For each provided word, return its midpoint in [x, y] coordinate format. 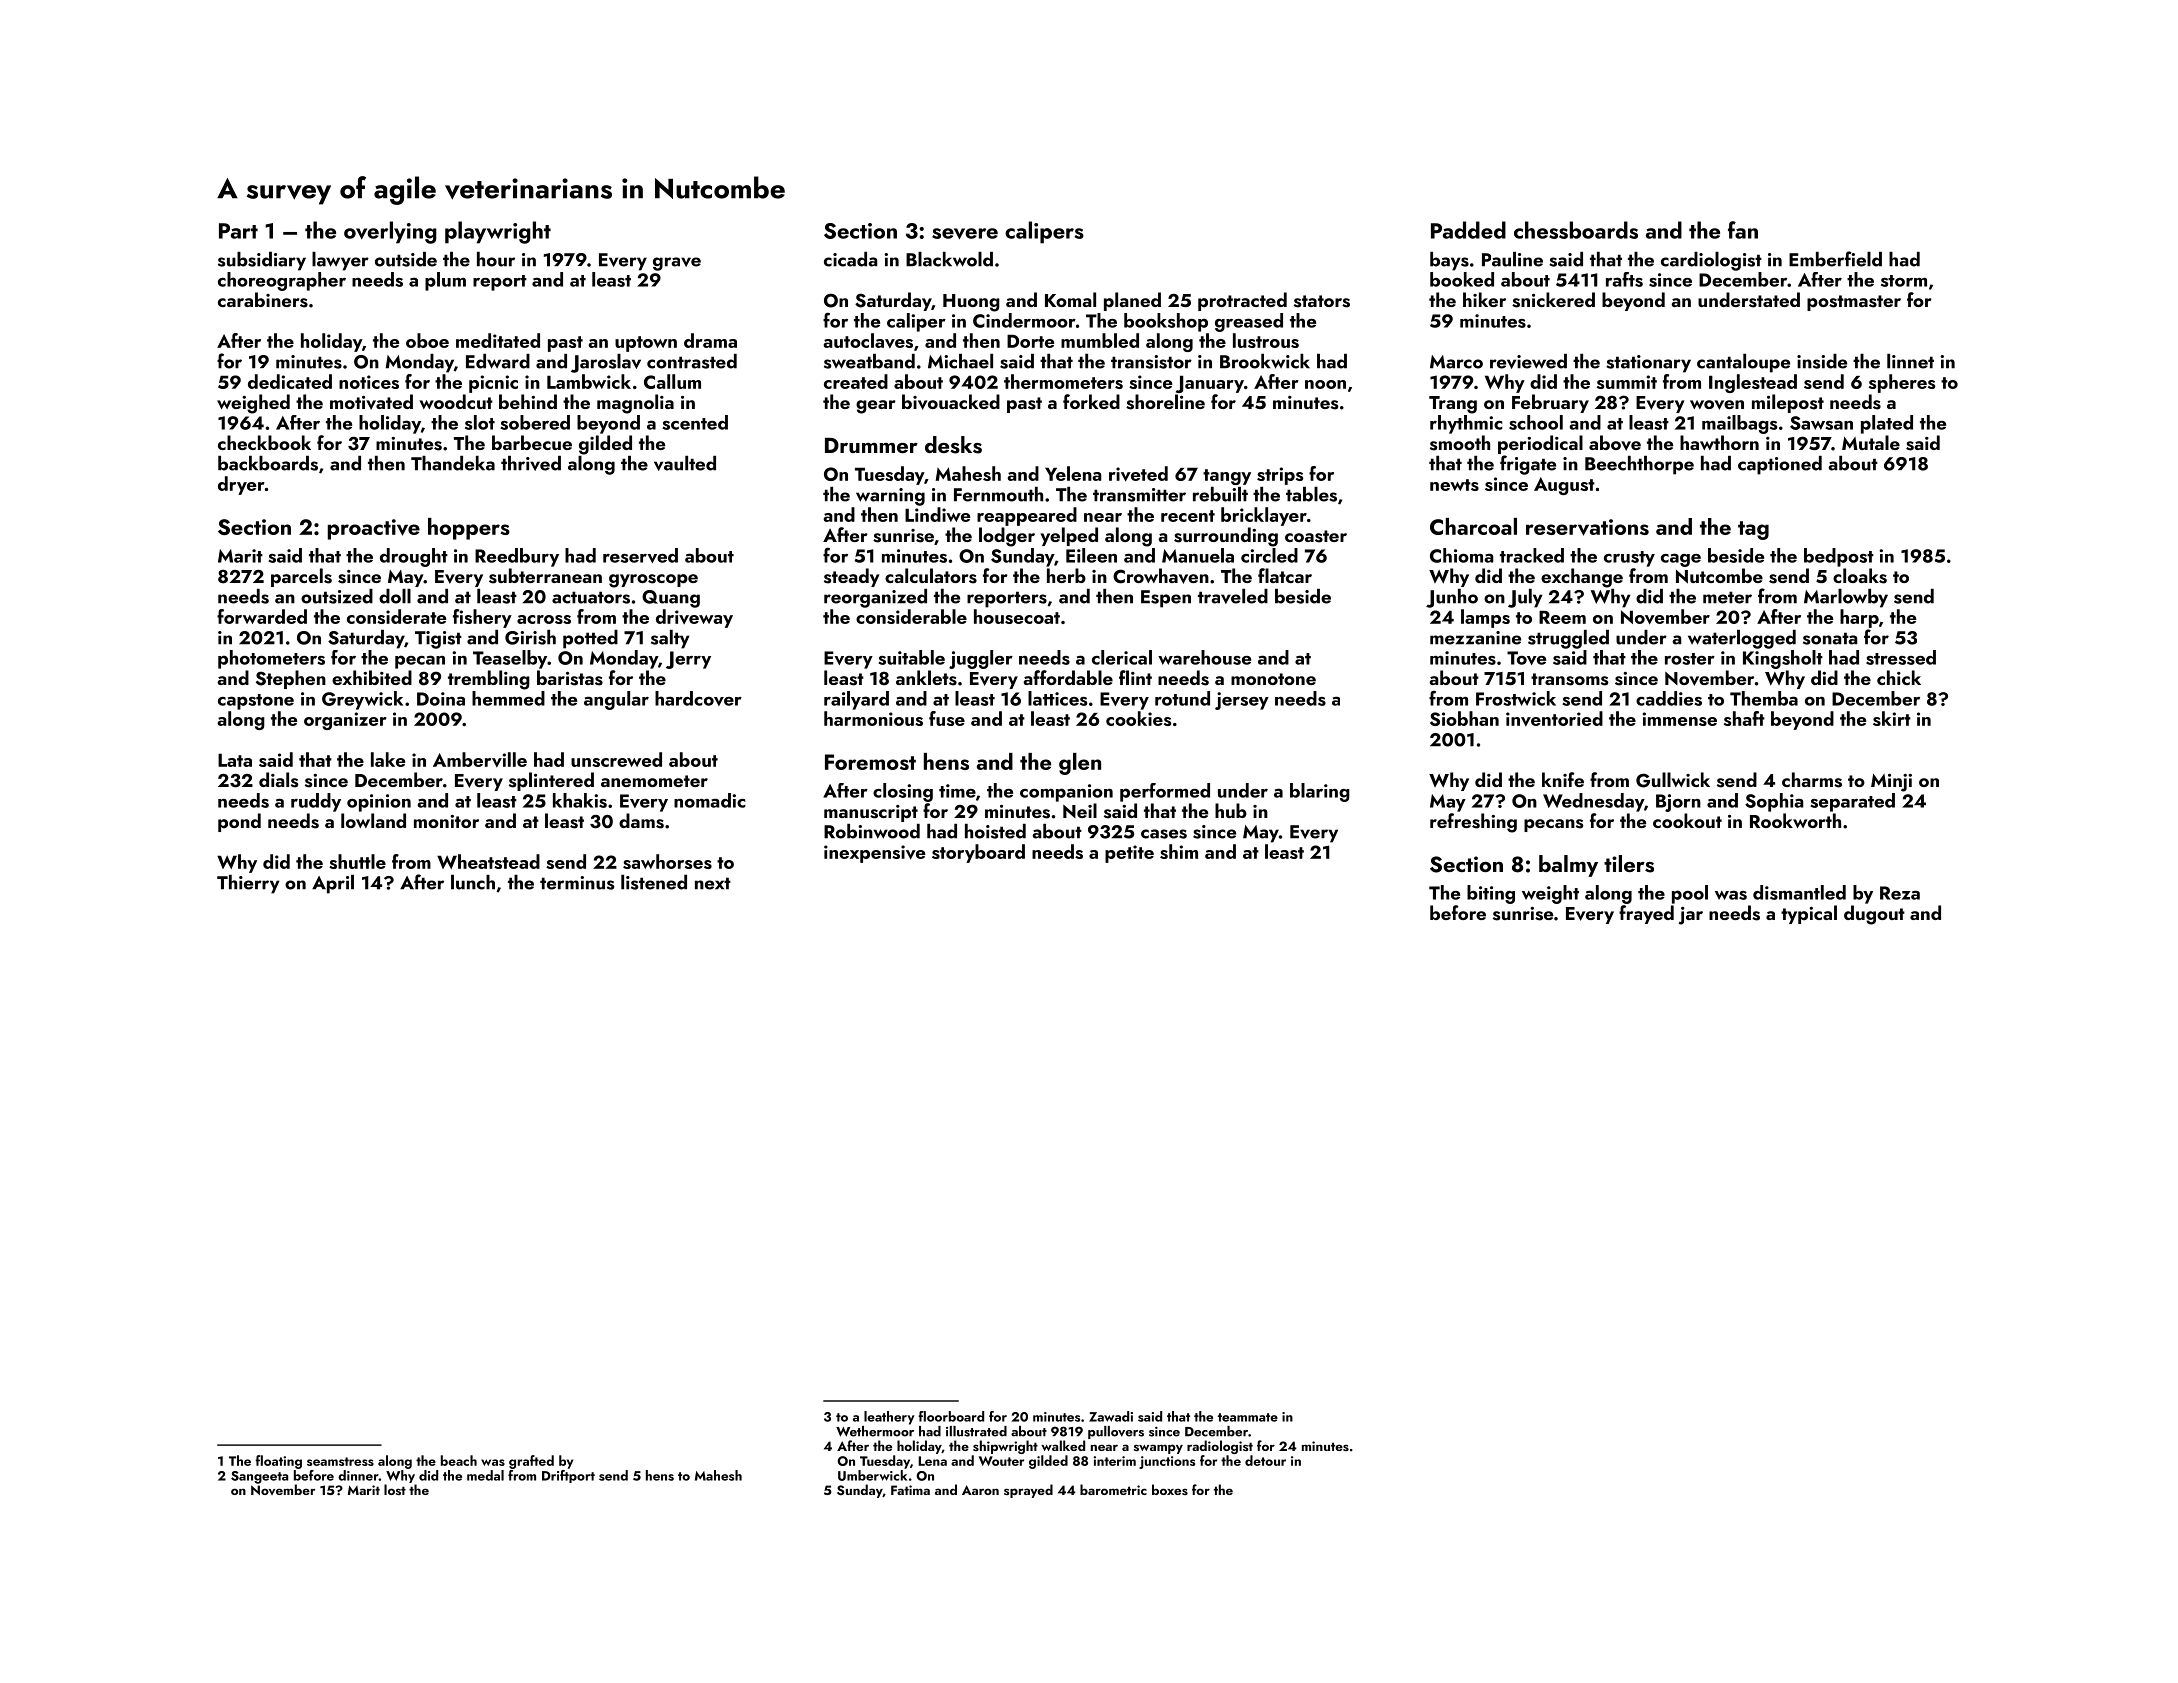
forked [1091, 401]
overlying [390, 232]
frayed [1646, 914]
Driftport [568, 1476]
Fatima [910, 1490]
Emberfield [1835, 259]
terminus [577, 883]
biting [1491, 894]
